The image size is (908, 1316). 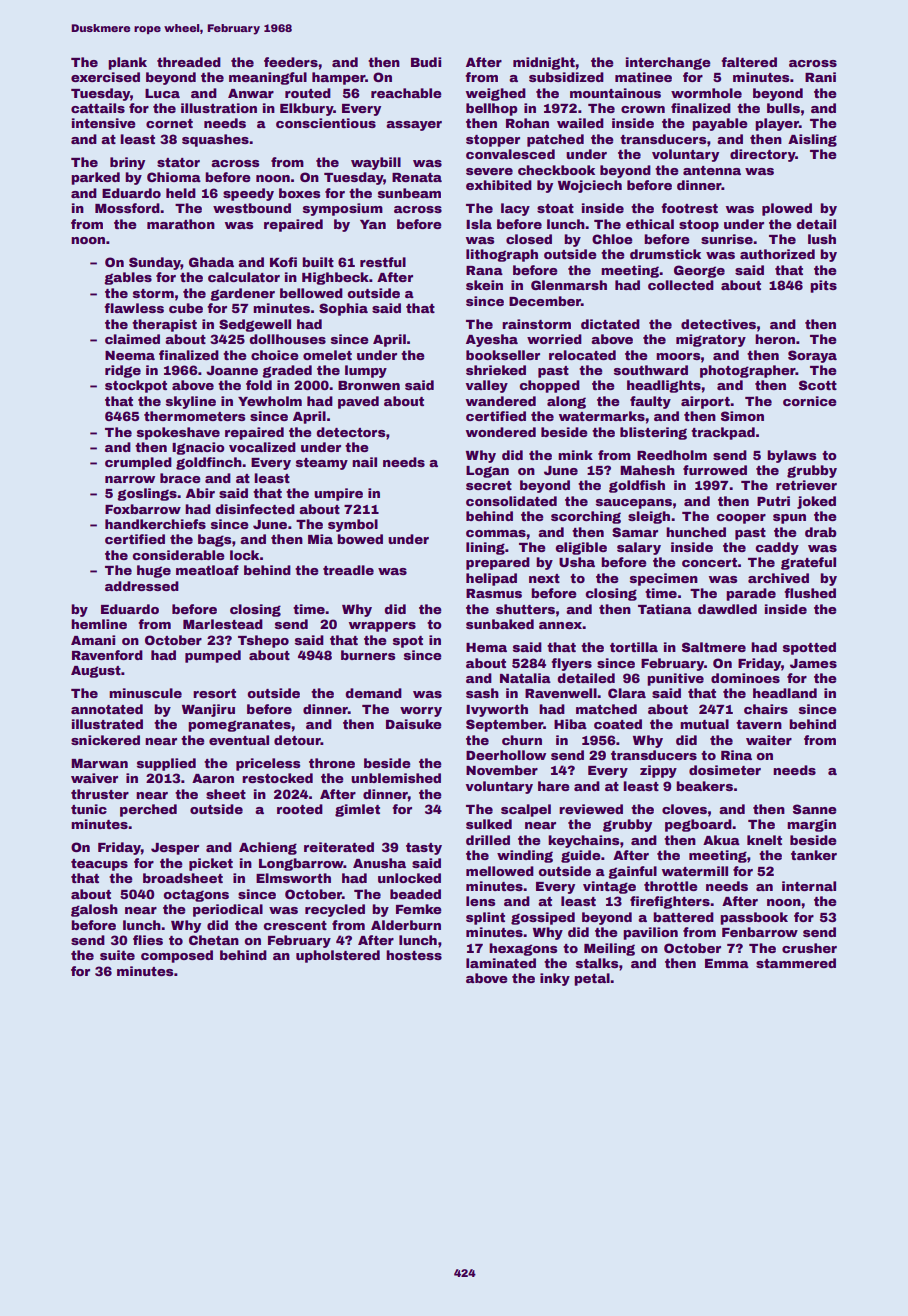 What do you see at coordinates (699, 226) in the screenshot?
I see `stoop` at bounding box center [699, 226].
